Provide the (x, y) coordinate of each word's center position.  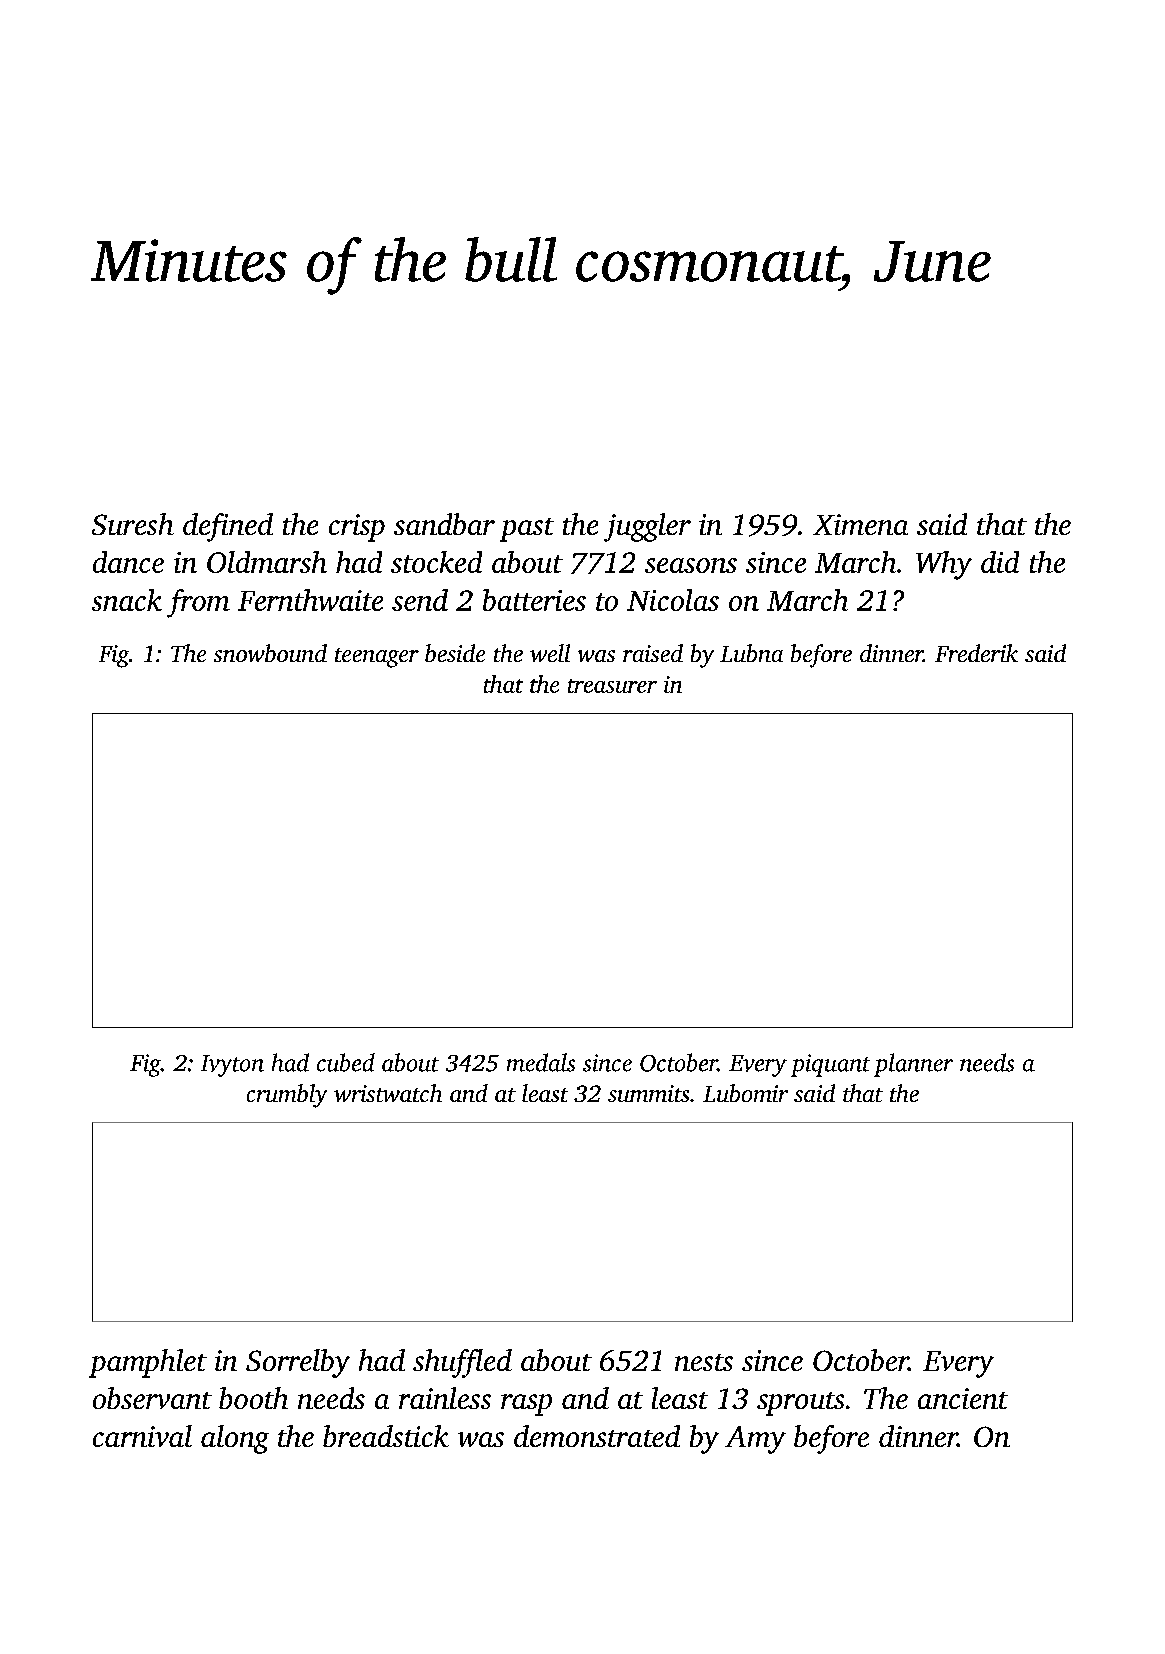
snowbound (270, 653)
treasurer (612, 686)
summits (648, 1093)
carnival (142, 1436)
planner (913, 1065)
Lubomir (745, 1093)
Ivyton (232, 1066)
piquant (830, 1065)
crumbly (287, 1096)
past (527, 530)
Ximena (860, 524)
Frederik (976, 653)
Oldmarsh (267, 562)
